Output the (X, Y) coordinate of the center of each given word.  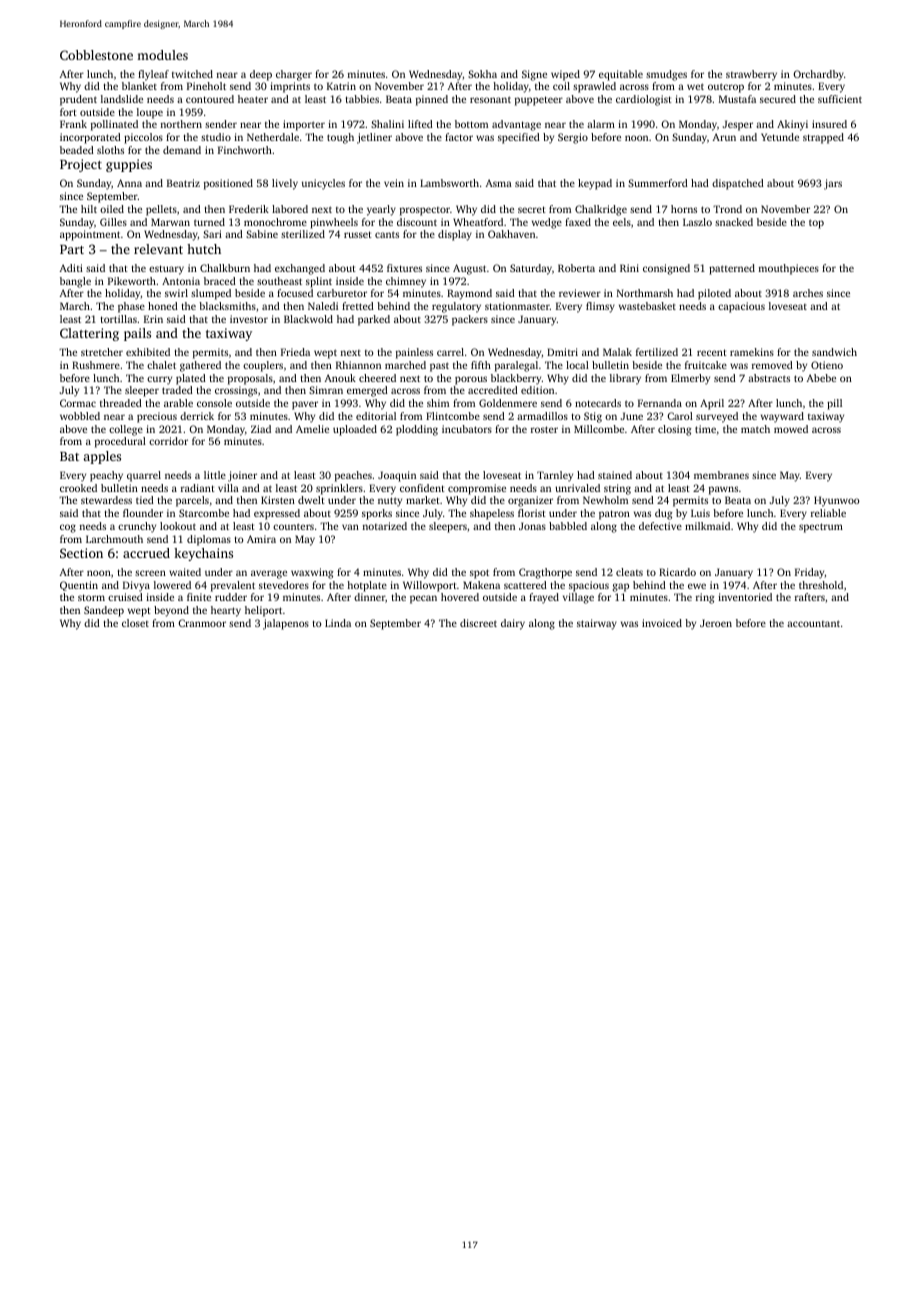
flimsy (600, 307)
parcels (192, 501)
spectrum (821, 528)
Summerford (658, 183)
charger (294, 75)
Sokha (482, 74)
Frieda (295, 352)
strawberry (751, 75)
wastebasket (647, 306)
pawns (723, 490)
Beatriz (183, 183)
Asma (499, 183)
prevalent (233, 586)
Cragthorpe (545, 573)
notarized (385, 526)
